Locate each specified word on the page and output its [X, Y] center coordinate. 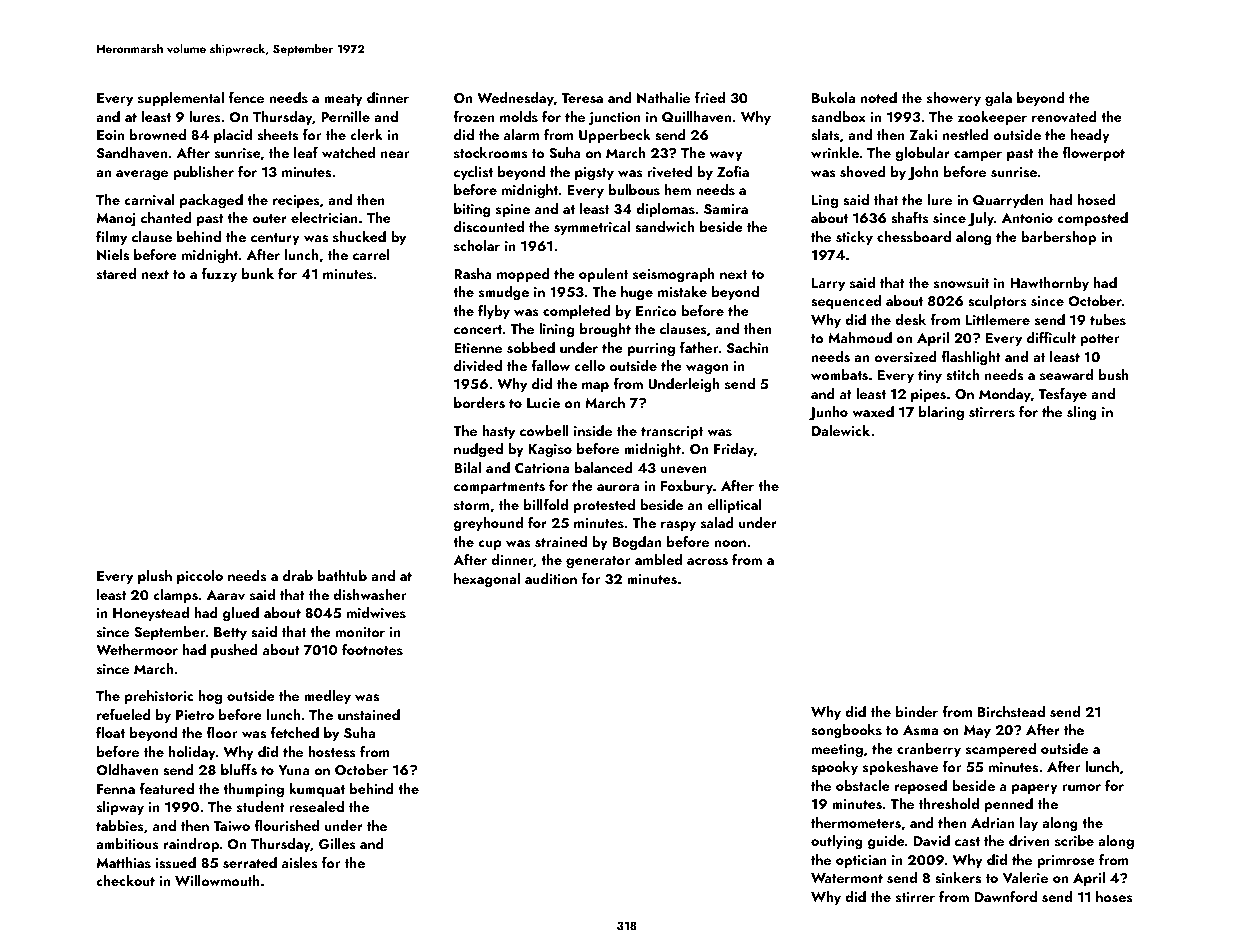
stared [116, 273]
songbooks [846, 731]
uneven [684, 470]
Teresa [582, 98]
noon [730, 543]
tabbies [120, 825]
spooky [834, 768]
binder [917, 711]
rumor [1081, 787]
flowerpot [1093, 154]
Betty [230, 633]
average [142, 175]
